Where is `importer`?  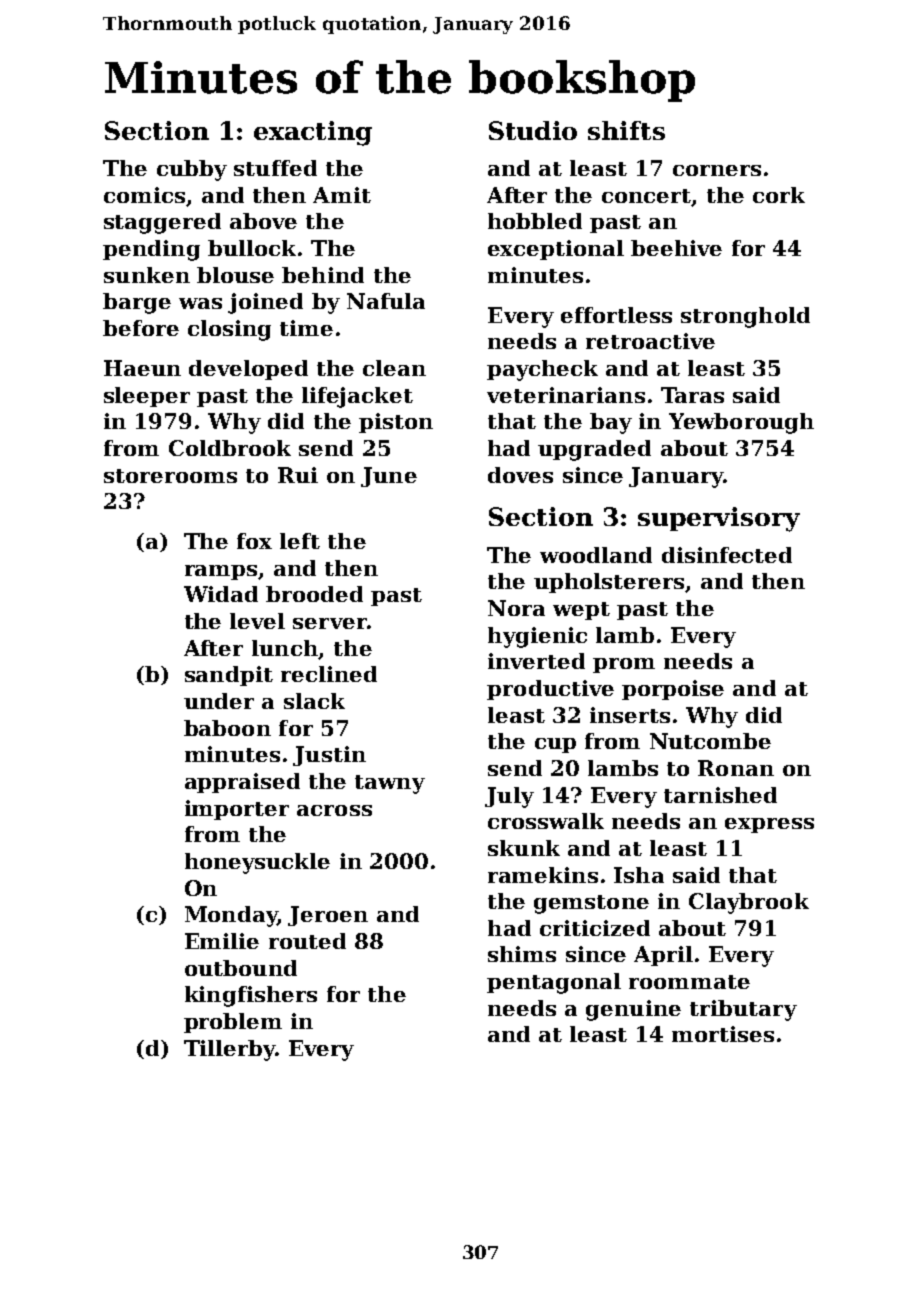 importer is located at coordinates (237, 810).
